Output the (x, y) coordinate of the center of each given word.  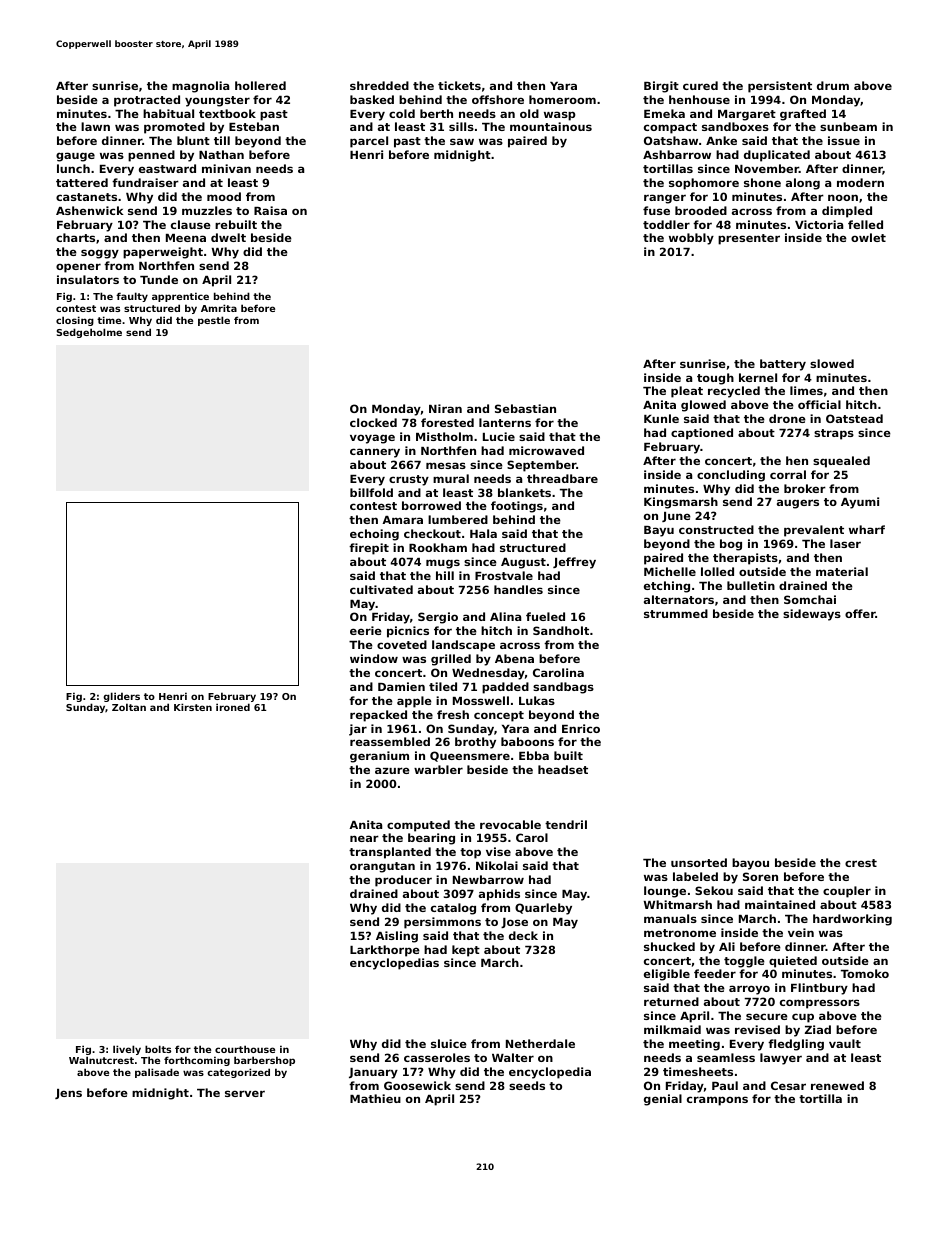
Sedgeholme (89, 333)
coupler (847, 892)
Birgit (661, 87)
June (676, 517)
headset (563, 769)
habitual (168, 113)
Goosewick (417, 1085)
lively (127, 1050)
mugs (443, 564)
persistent (780, 87)
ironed (233, 707)
